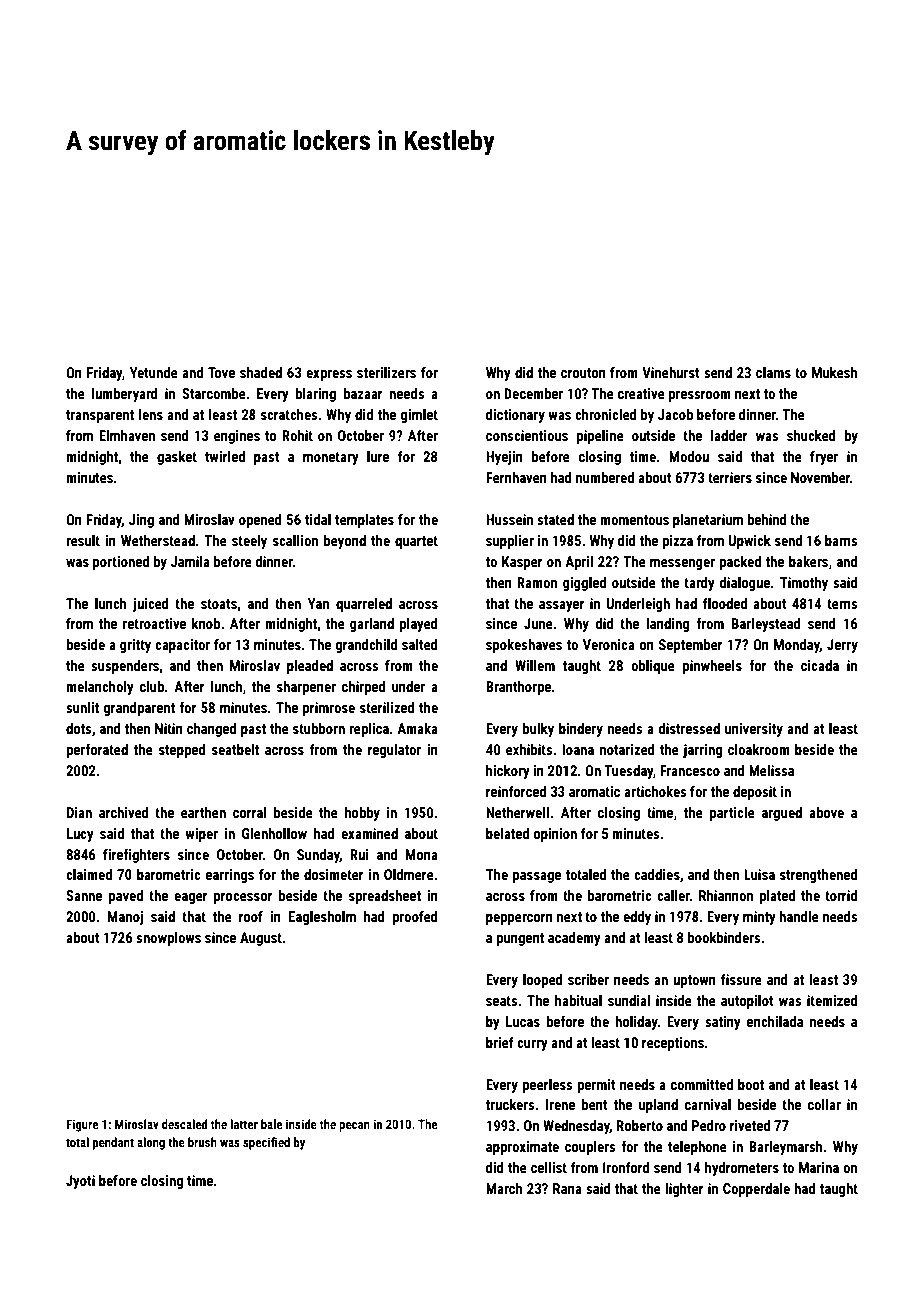 Image resolution: width=924 pixels, height=1314 pixels. I want to click on Marina, so click(819, 1167).
